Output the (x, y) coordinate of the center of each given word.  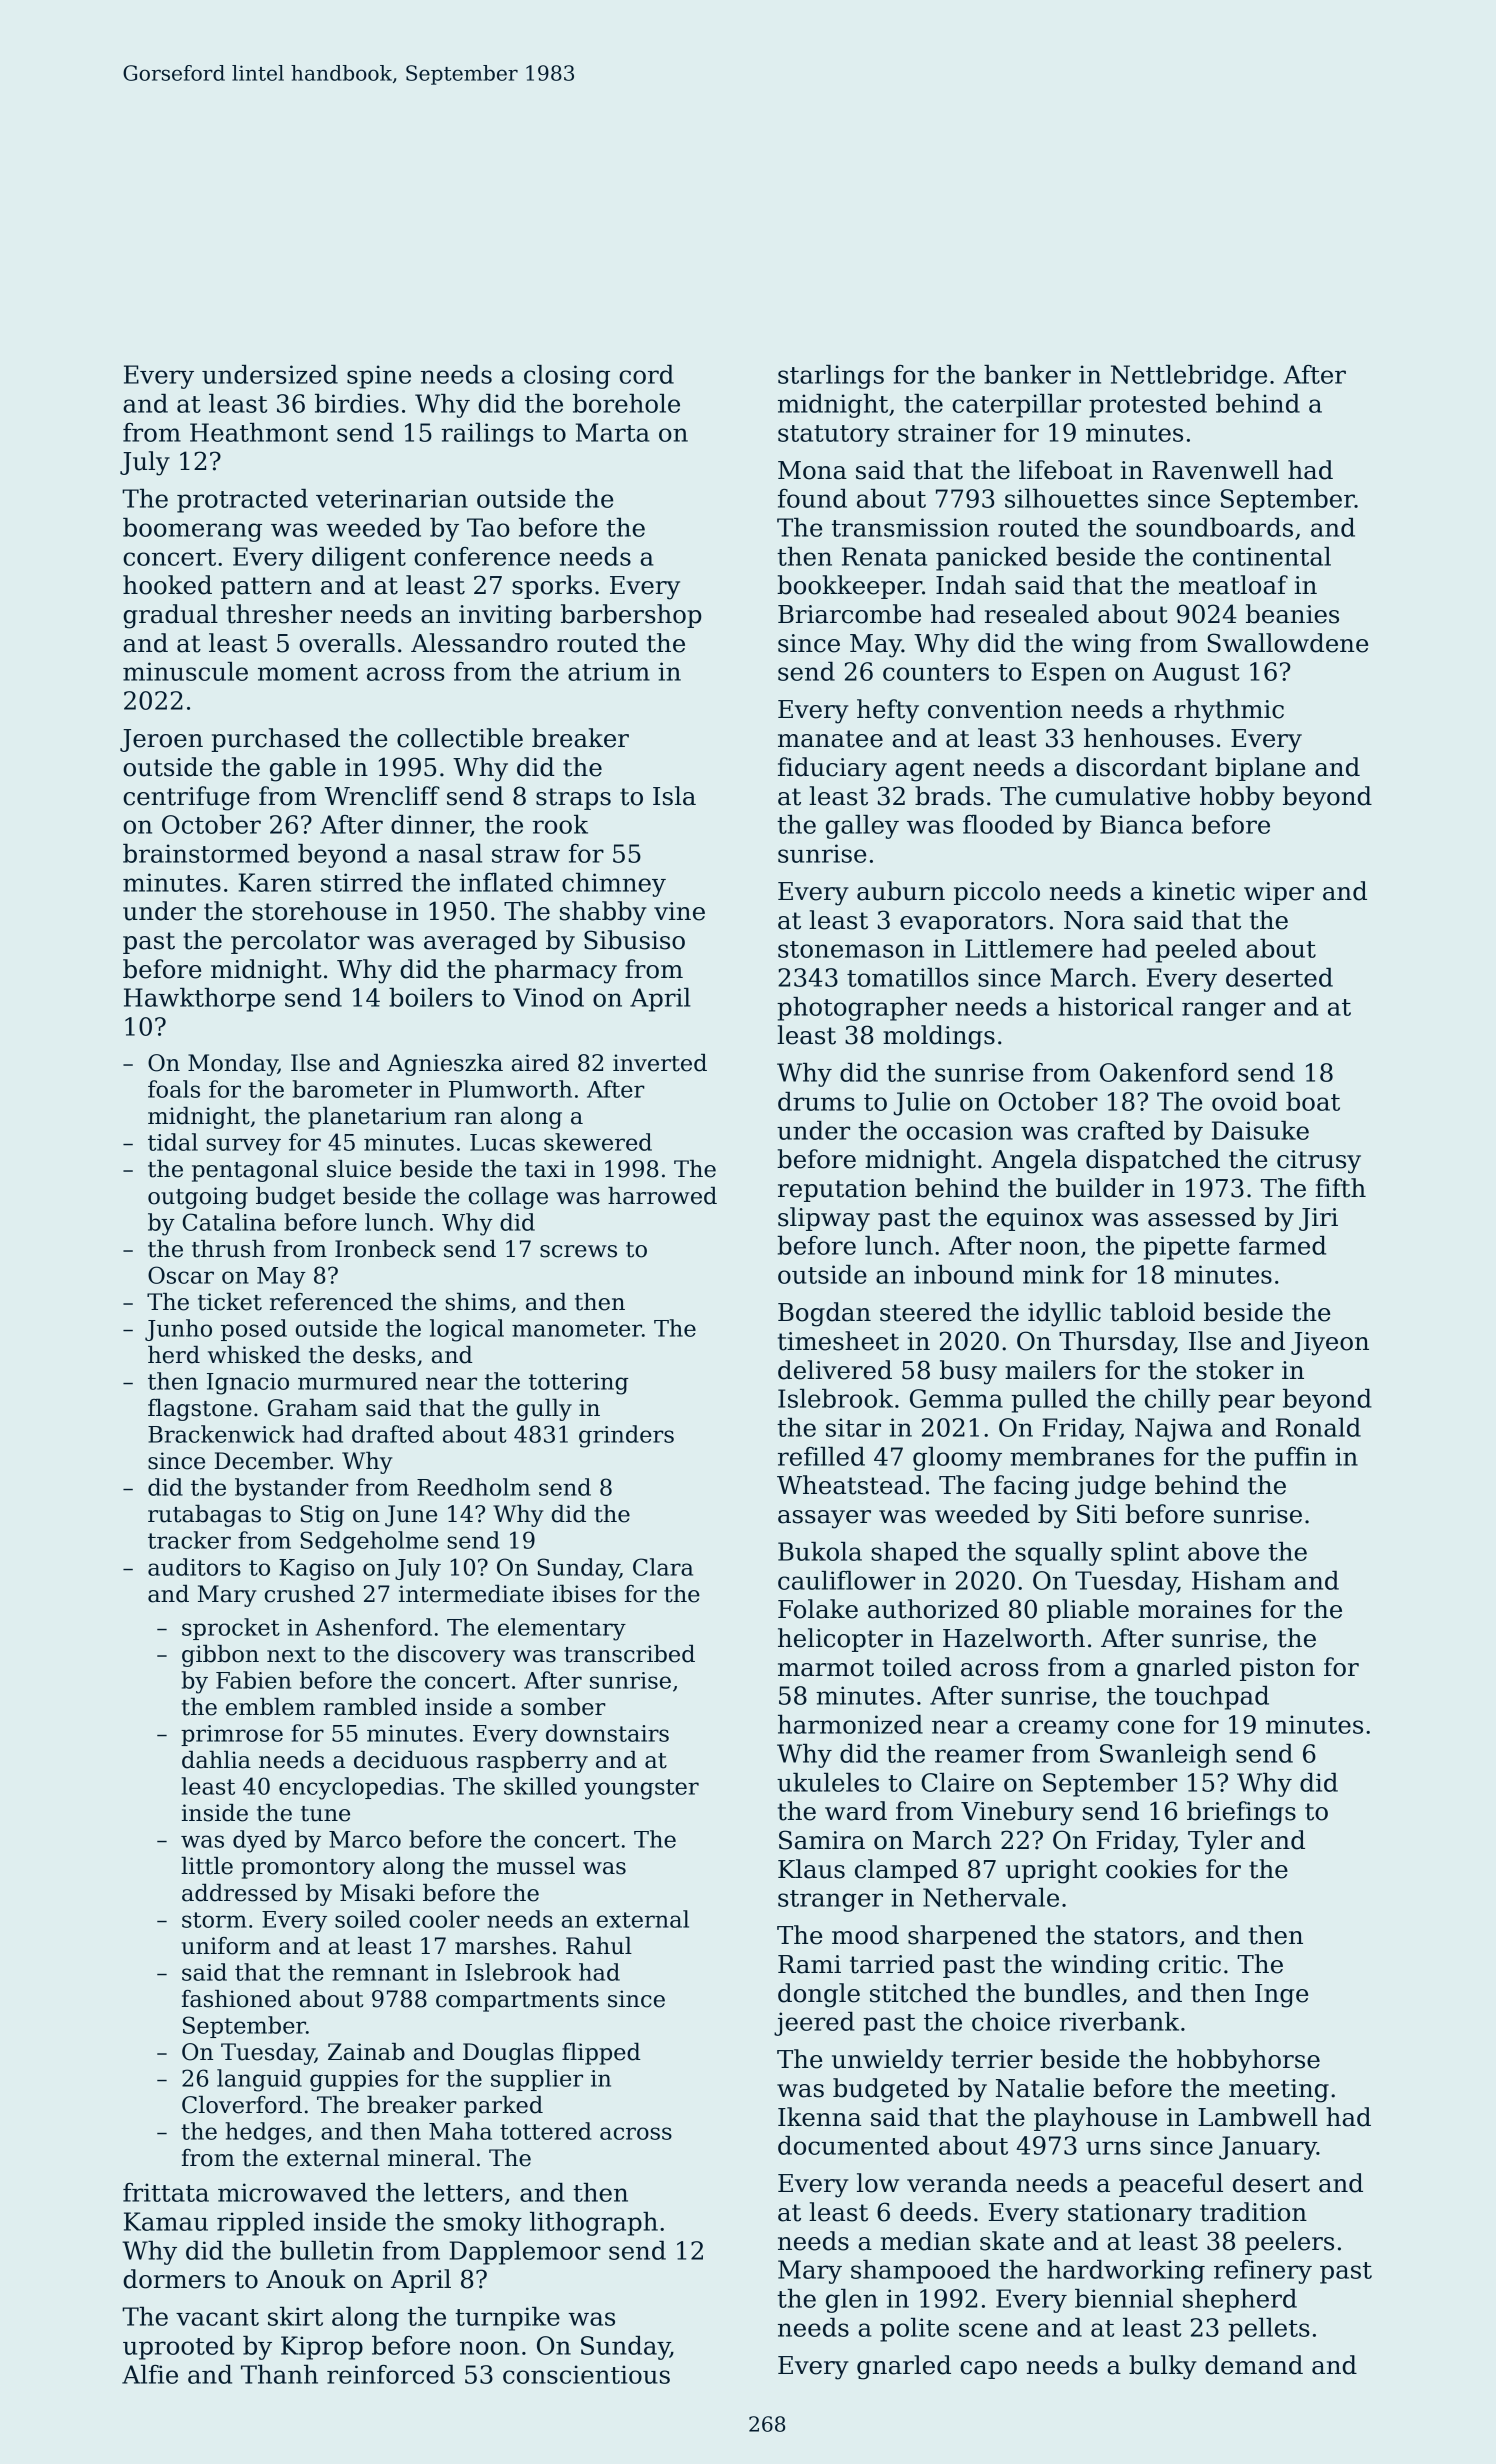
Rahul (599, 1946)
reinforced (391, 2374)
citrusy (1319, 1162)
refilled (821, 1456)
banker (1027, 374)
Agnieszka (445, 1065)
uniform (226, 1946)
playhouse (1095, 2119)
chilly (1178, 1401)
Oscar (181, 1275)
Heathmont (259, 432)
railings (487, 435)
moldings (939, 1037)
